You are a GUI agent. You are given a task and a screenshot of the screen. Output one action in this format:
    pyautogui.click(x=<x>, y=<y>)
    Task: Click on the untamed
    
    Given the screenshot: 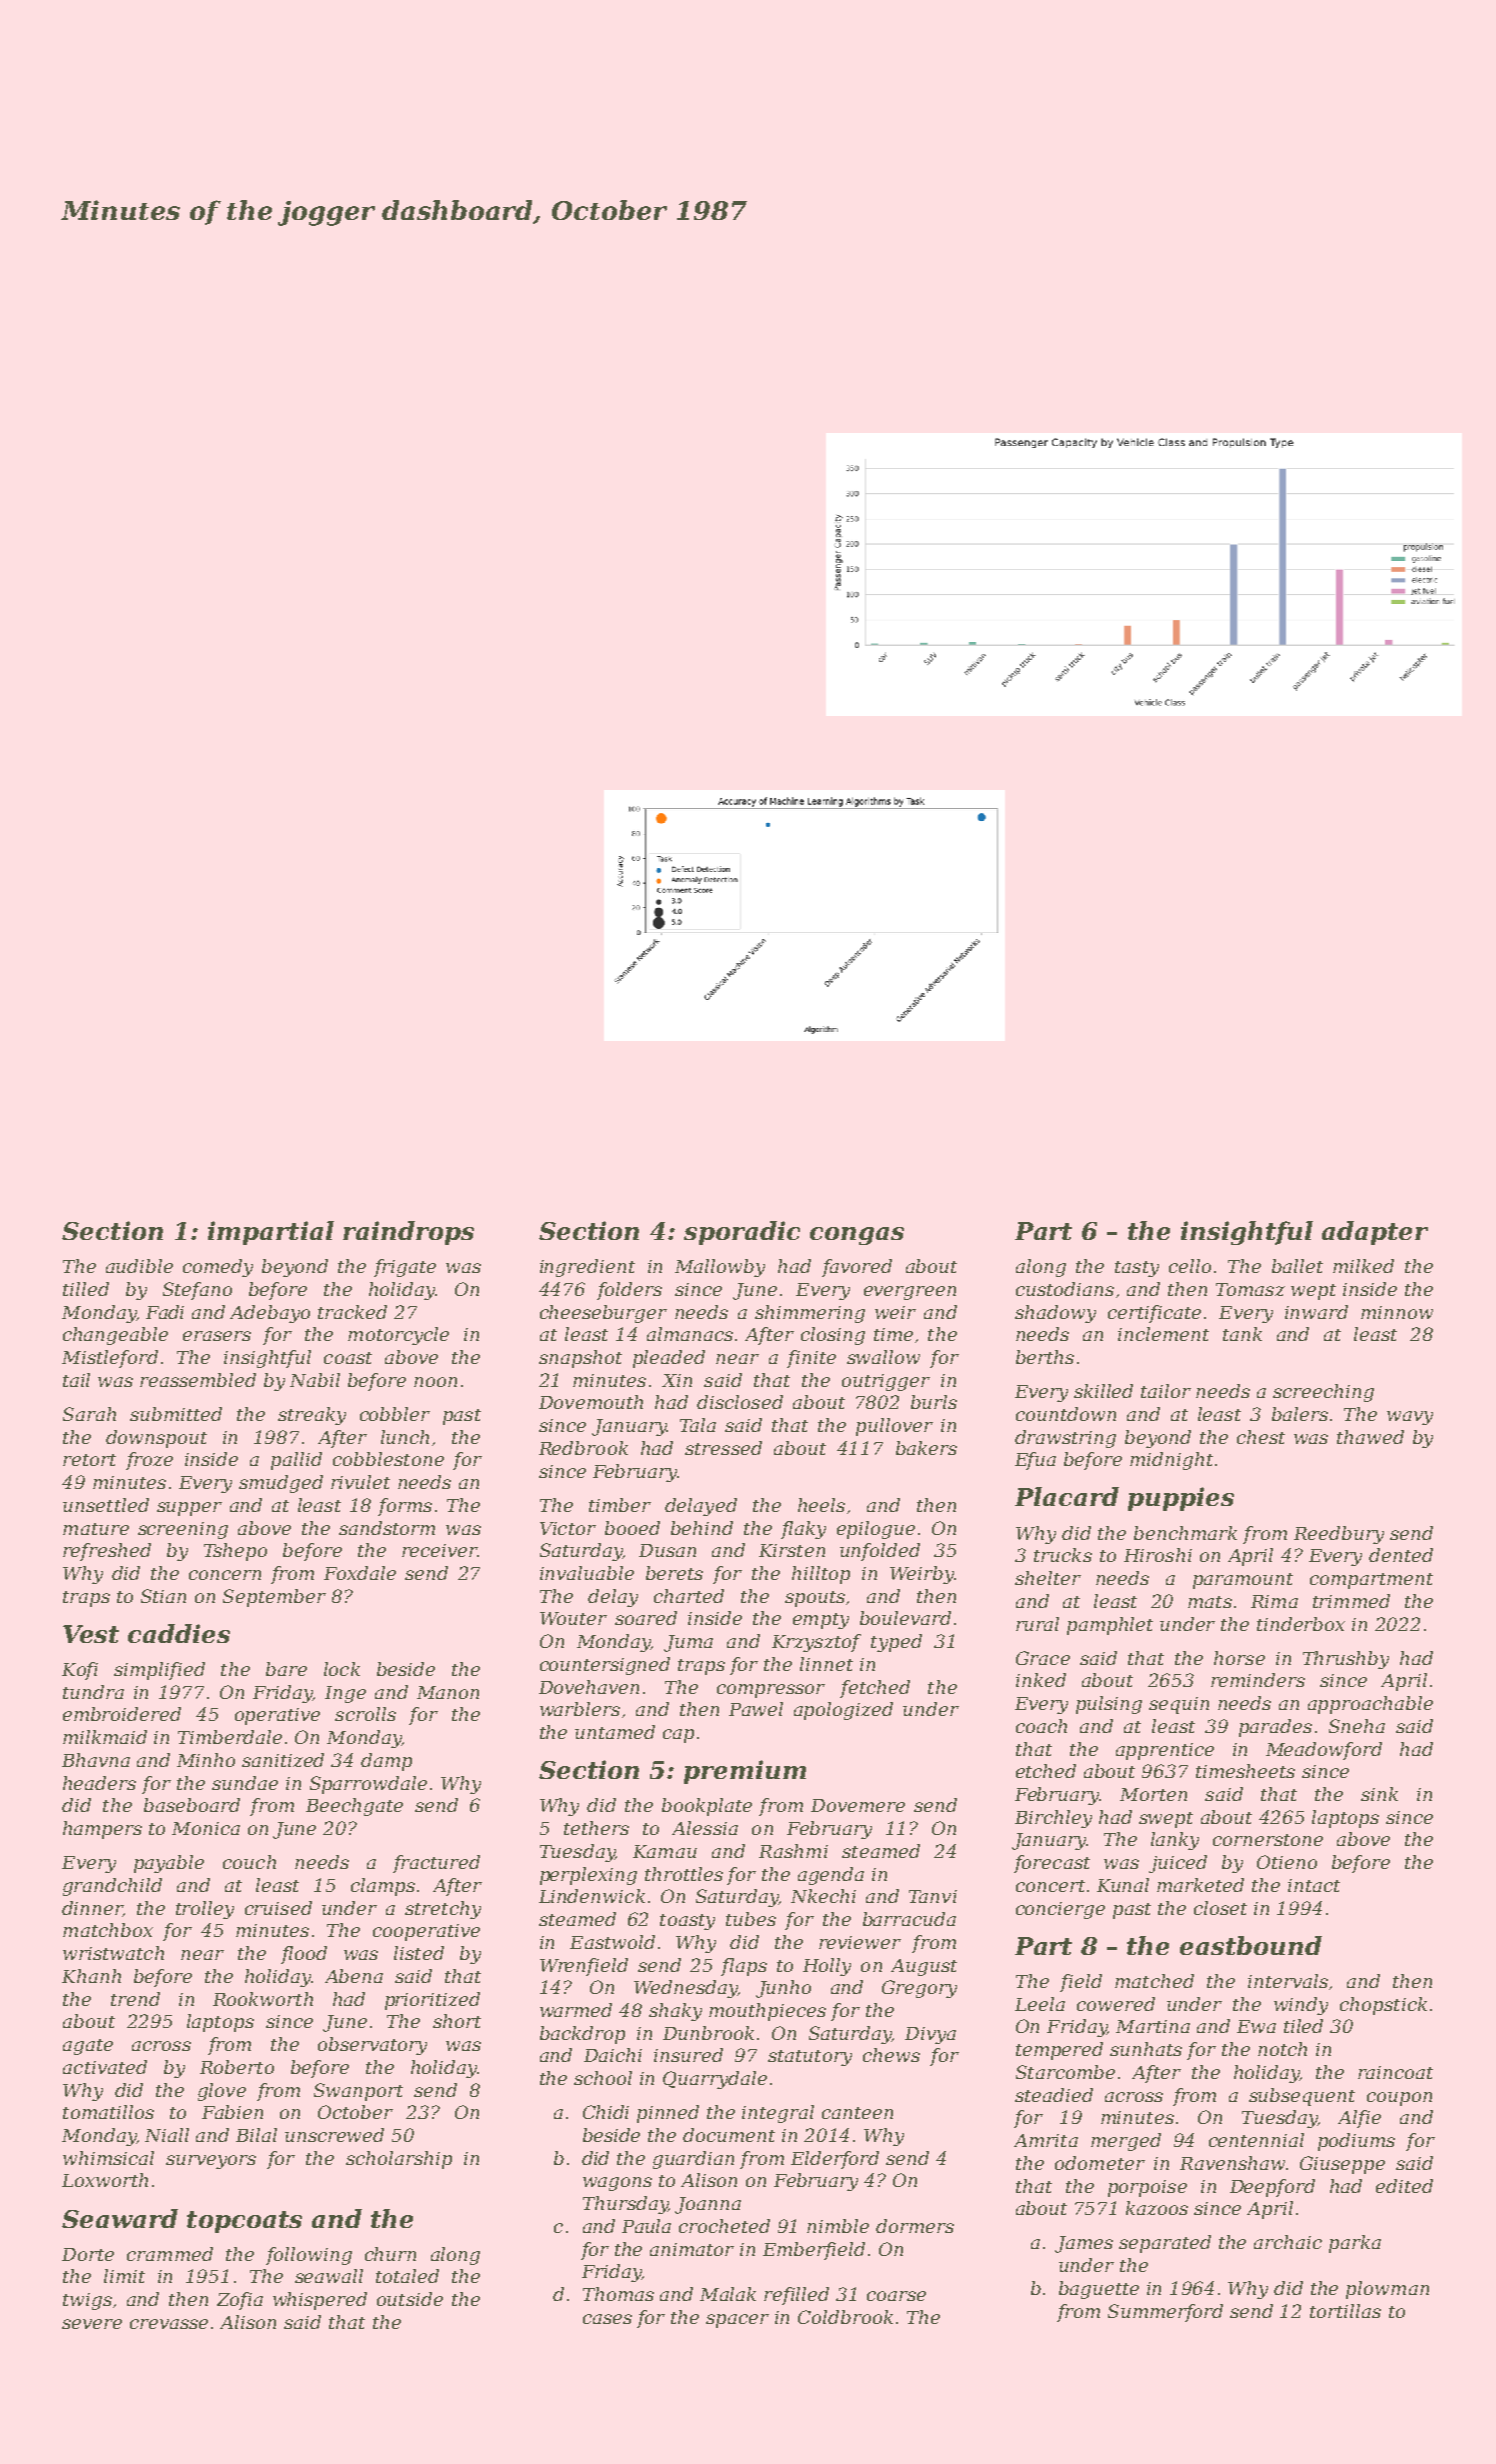 What is the action you would take?
    pyautogui.click(x=615, y=1732)
